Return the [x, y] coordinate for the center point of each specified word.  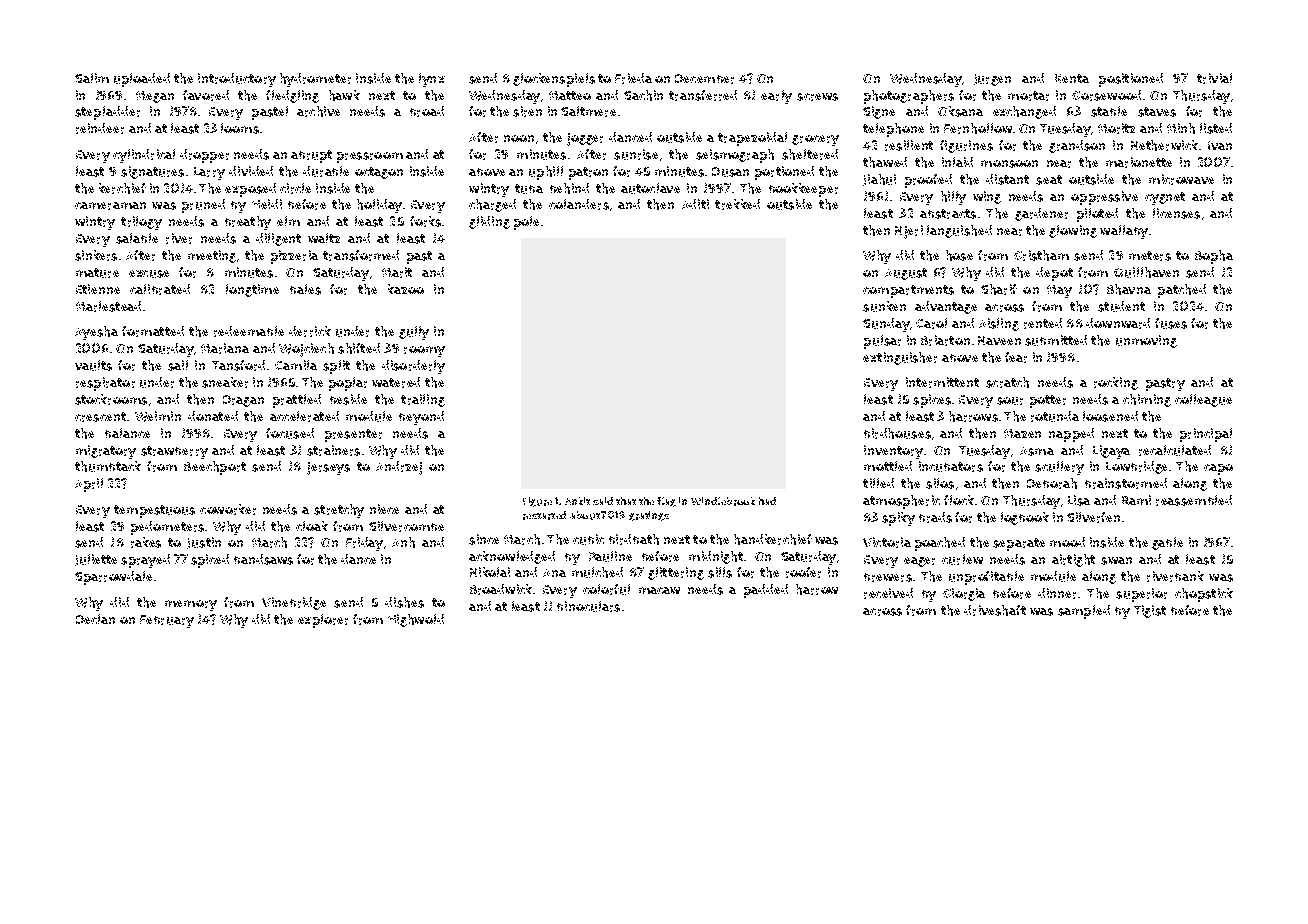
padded [766, 591]
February [167, 621]
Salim [92, 78]
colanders [579, 204]
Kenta [1072, 78]
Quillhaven [1146, 272]
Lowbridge [1136, 467]
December [704, 79]
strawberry [174, 452]
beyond [421, 418]
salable [137, 238]
